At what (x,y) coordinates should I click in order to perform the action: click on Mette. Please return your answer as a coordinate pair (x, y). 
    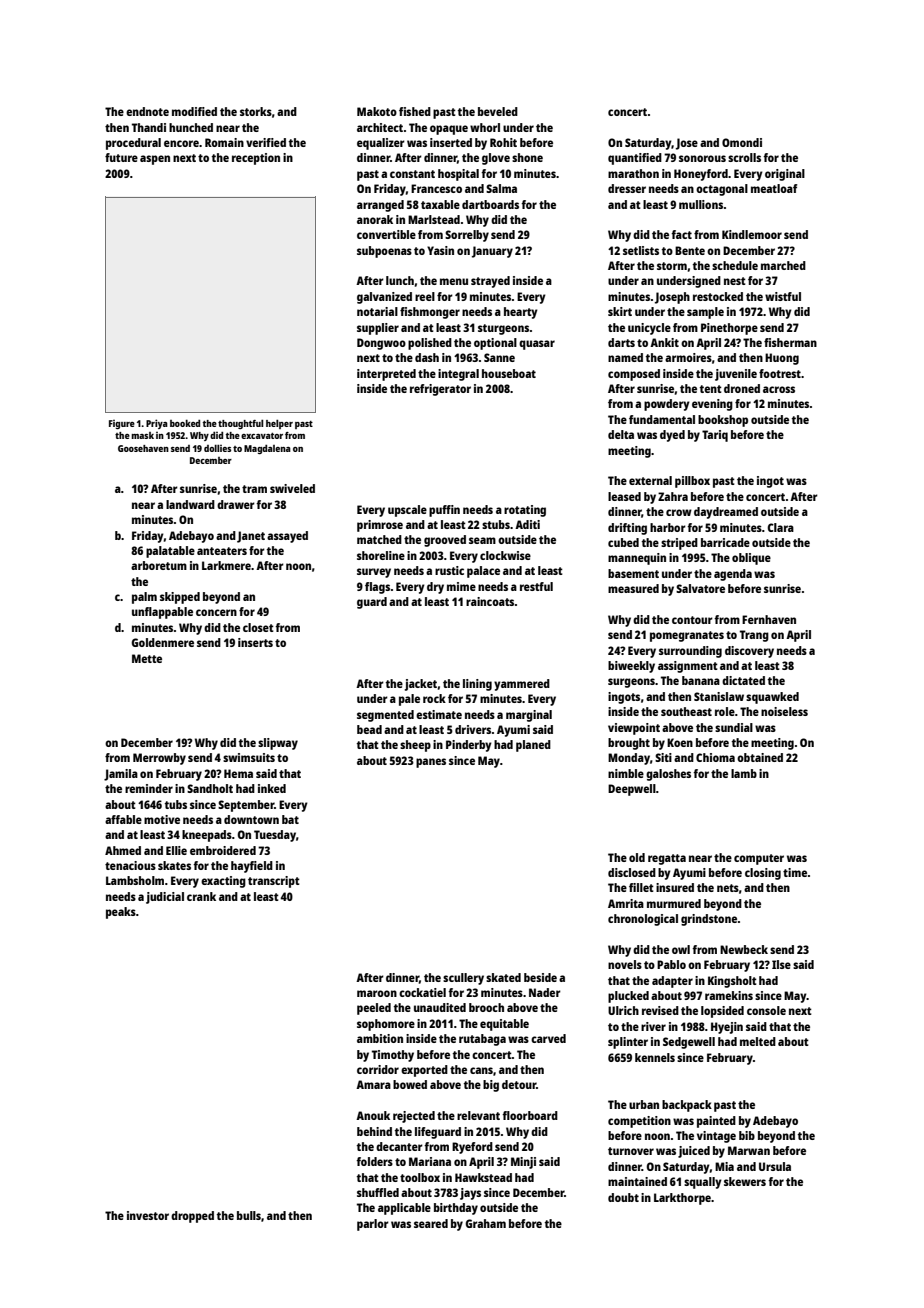
    Looking at the image, I should click on (147, 658).
